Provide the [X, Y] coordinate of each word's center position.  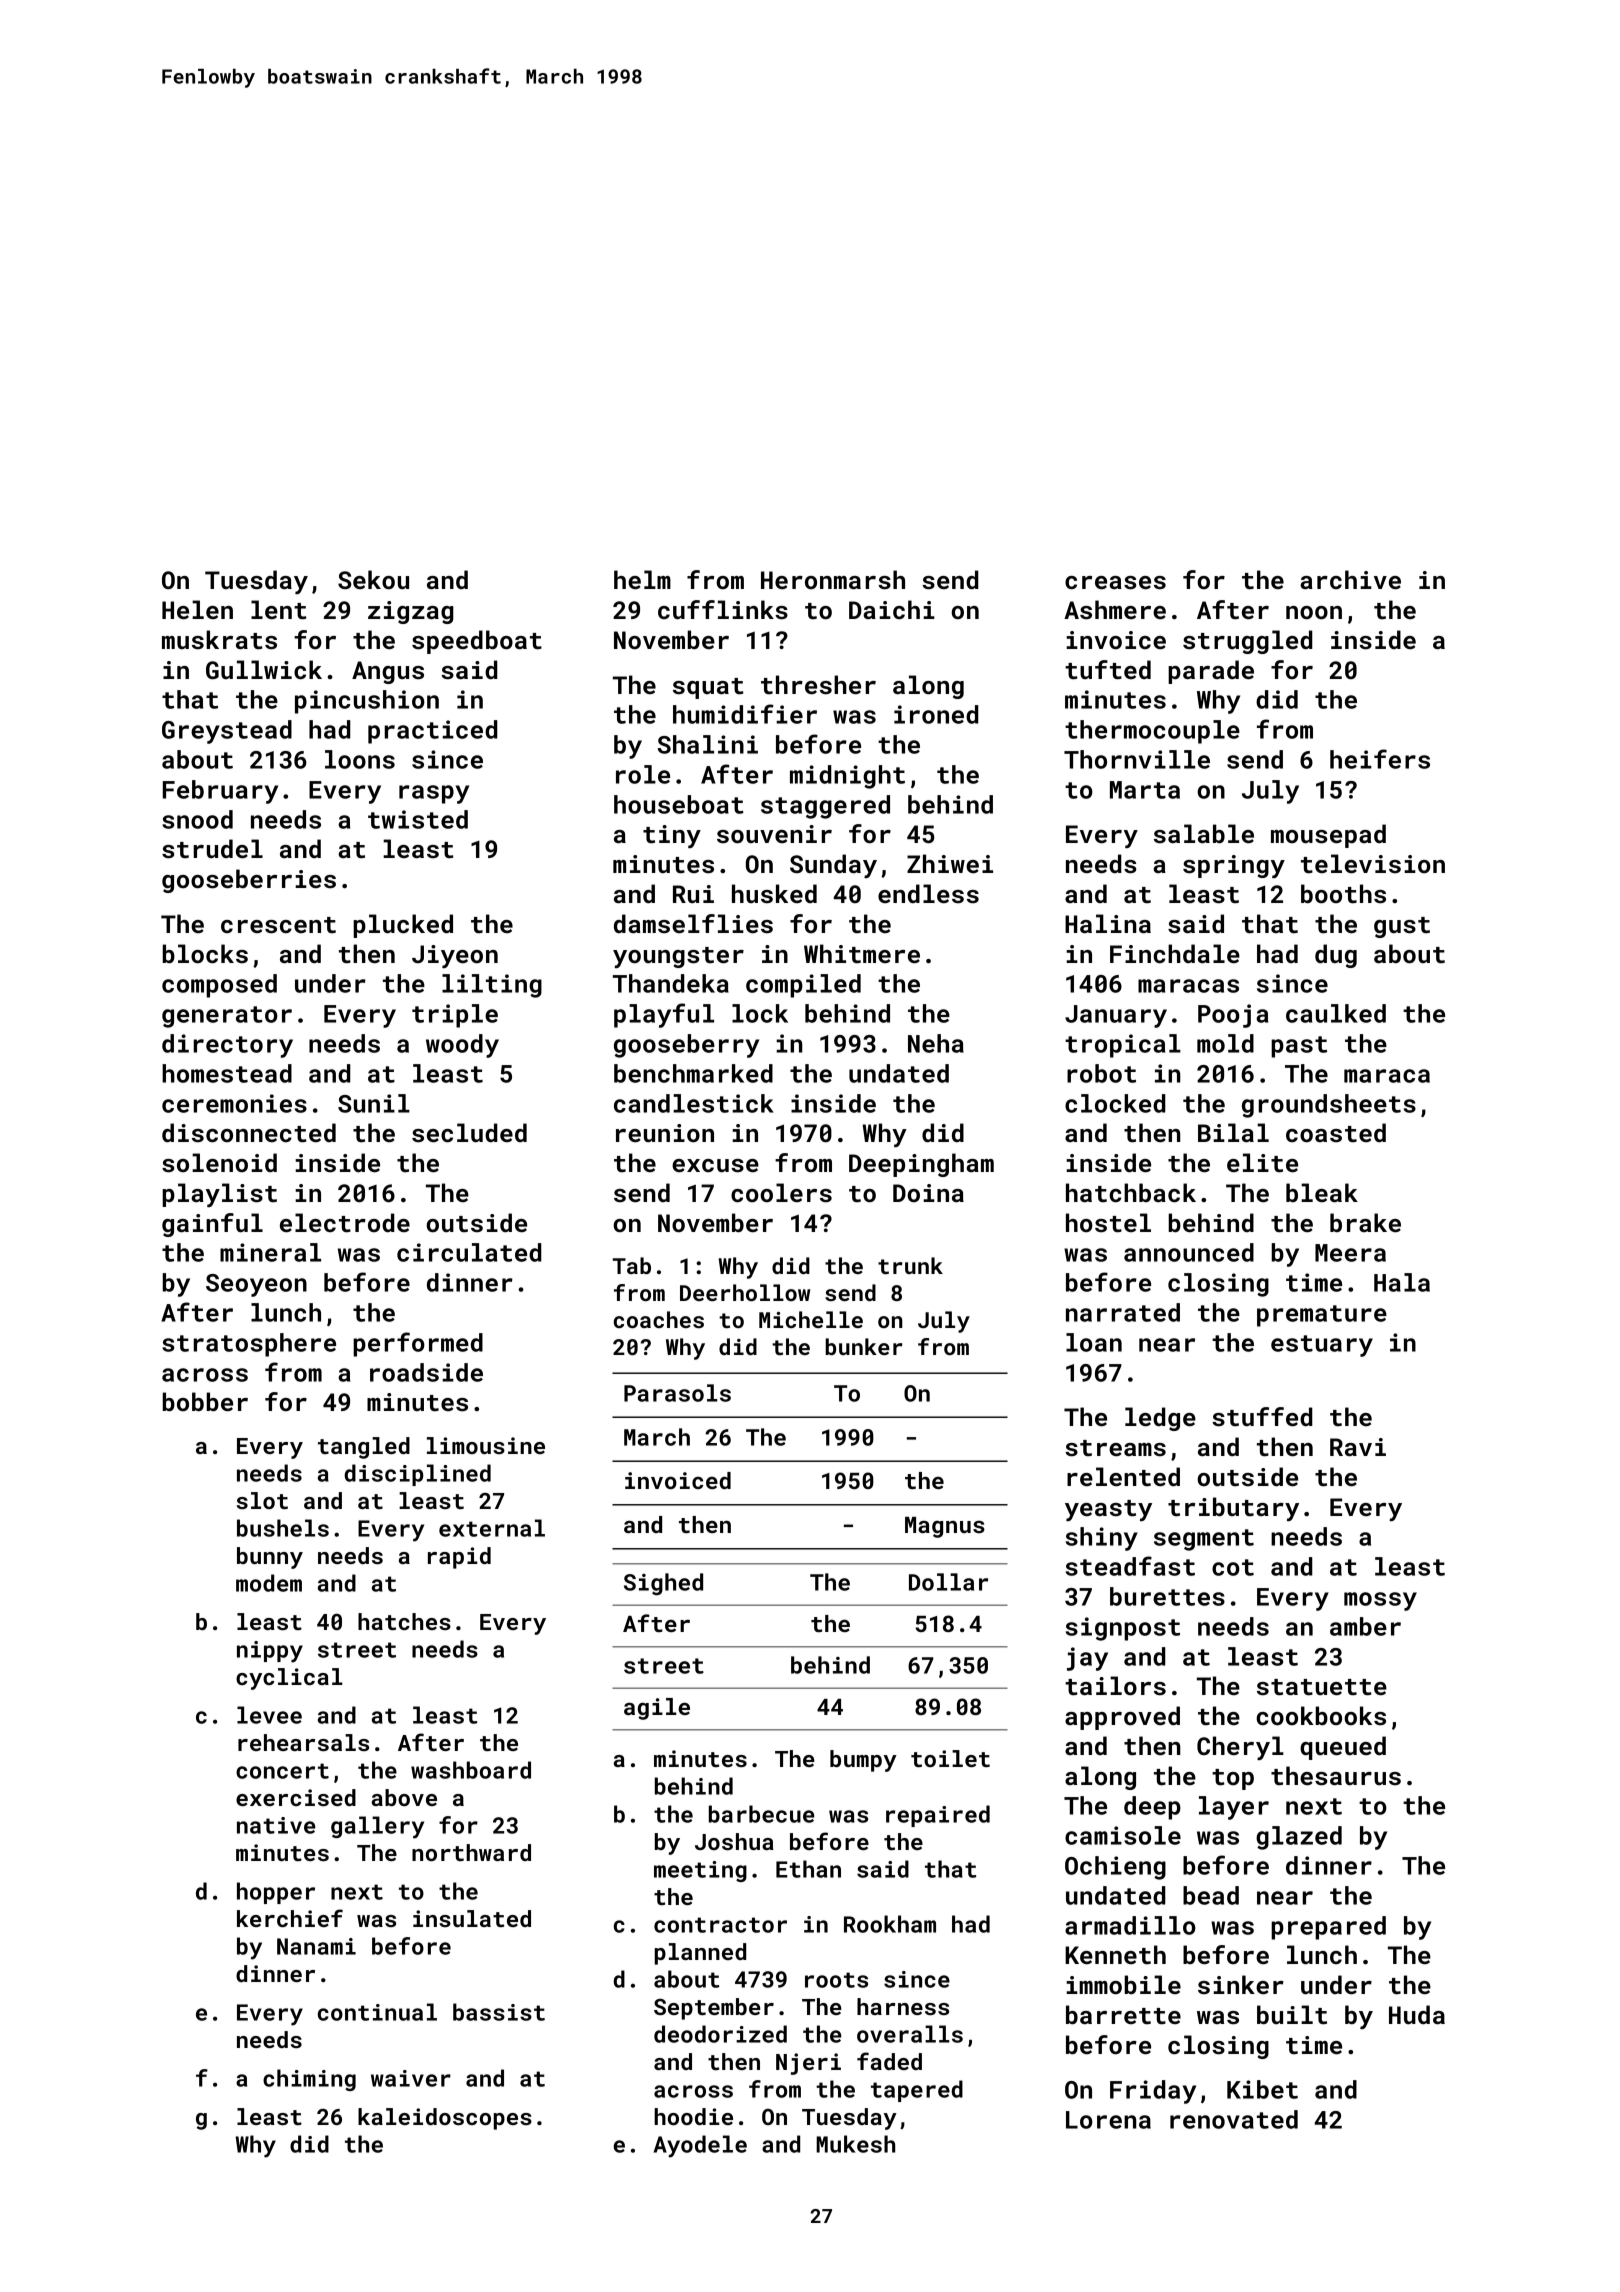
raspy [434, 794]
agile [657, 1709]
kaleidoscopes [445, 2119]
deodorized [720, 2034]
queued [1343, 1748]
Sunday [833, 866]
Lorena [1108, 2120]
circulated [469, 1252]
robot [1101, 1073]
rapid [459, 1558]
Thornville [1137, 759]
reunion [665, 1133]
